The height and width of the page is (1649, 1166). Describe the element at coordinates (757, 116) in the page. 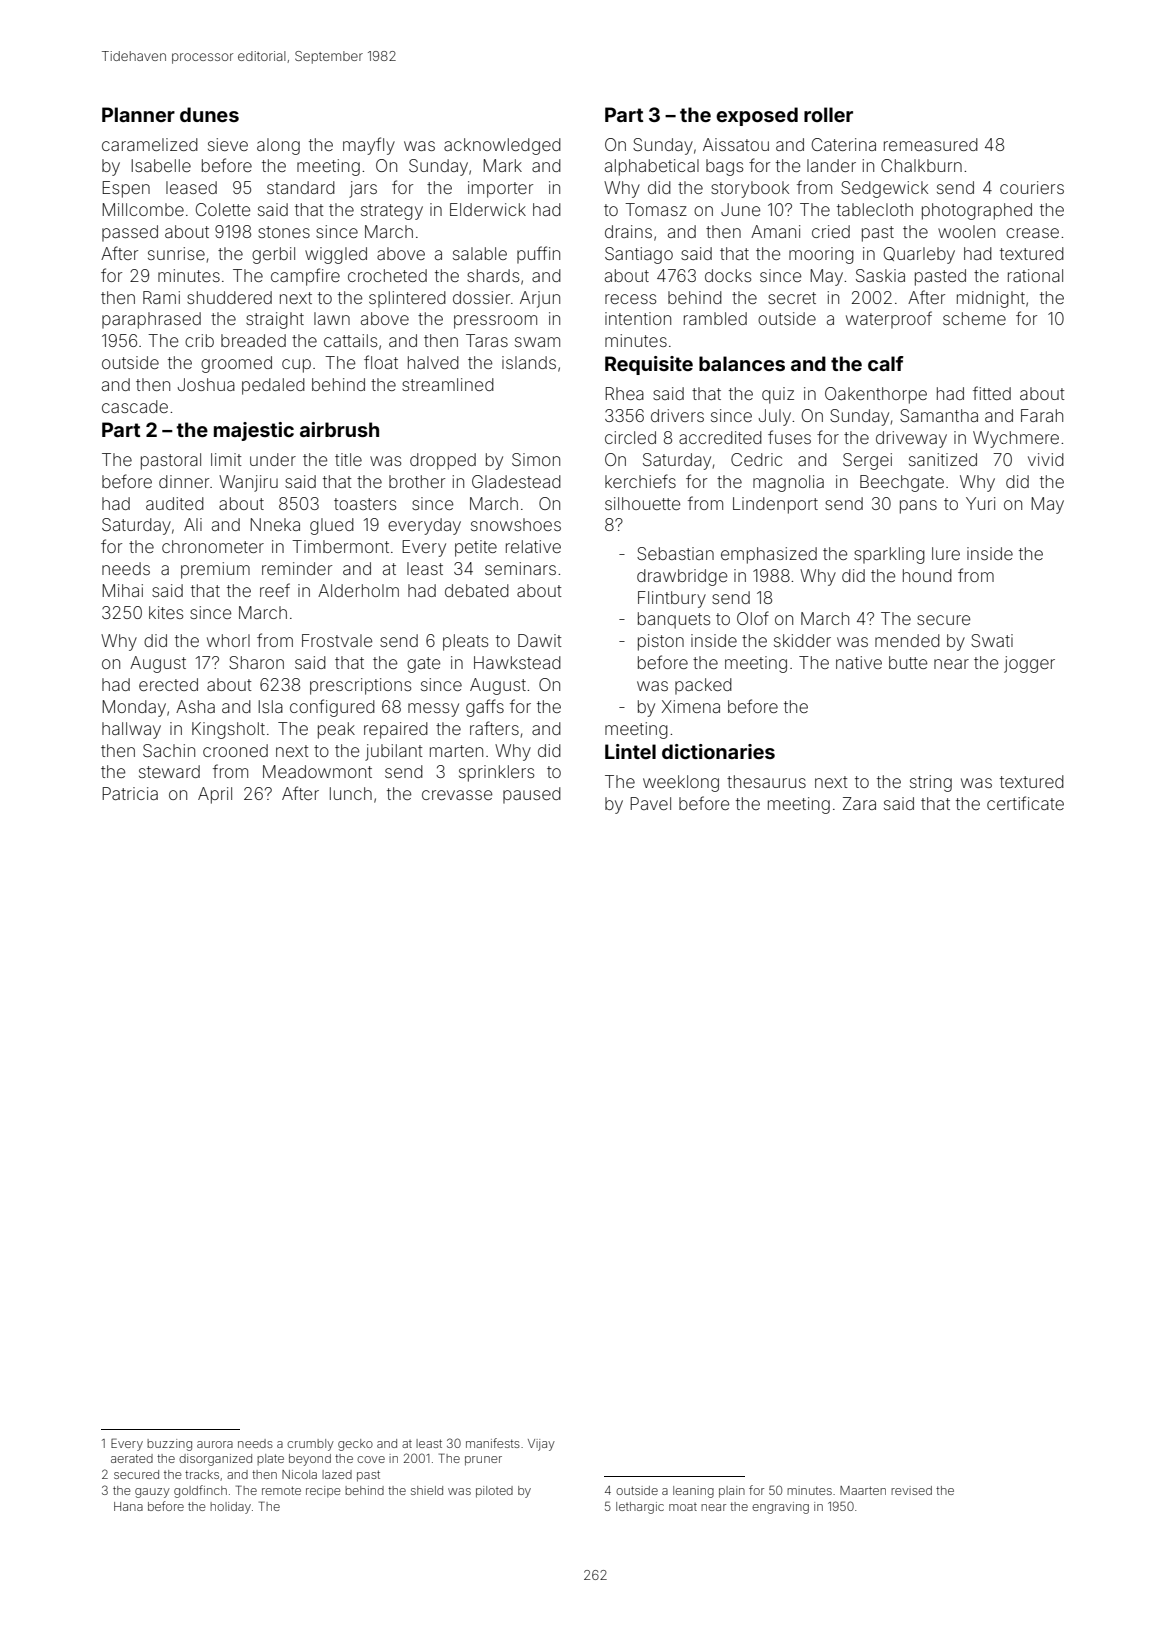

I see `exposed` at that location.
